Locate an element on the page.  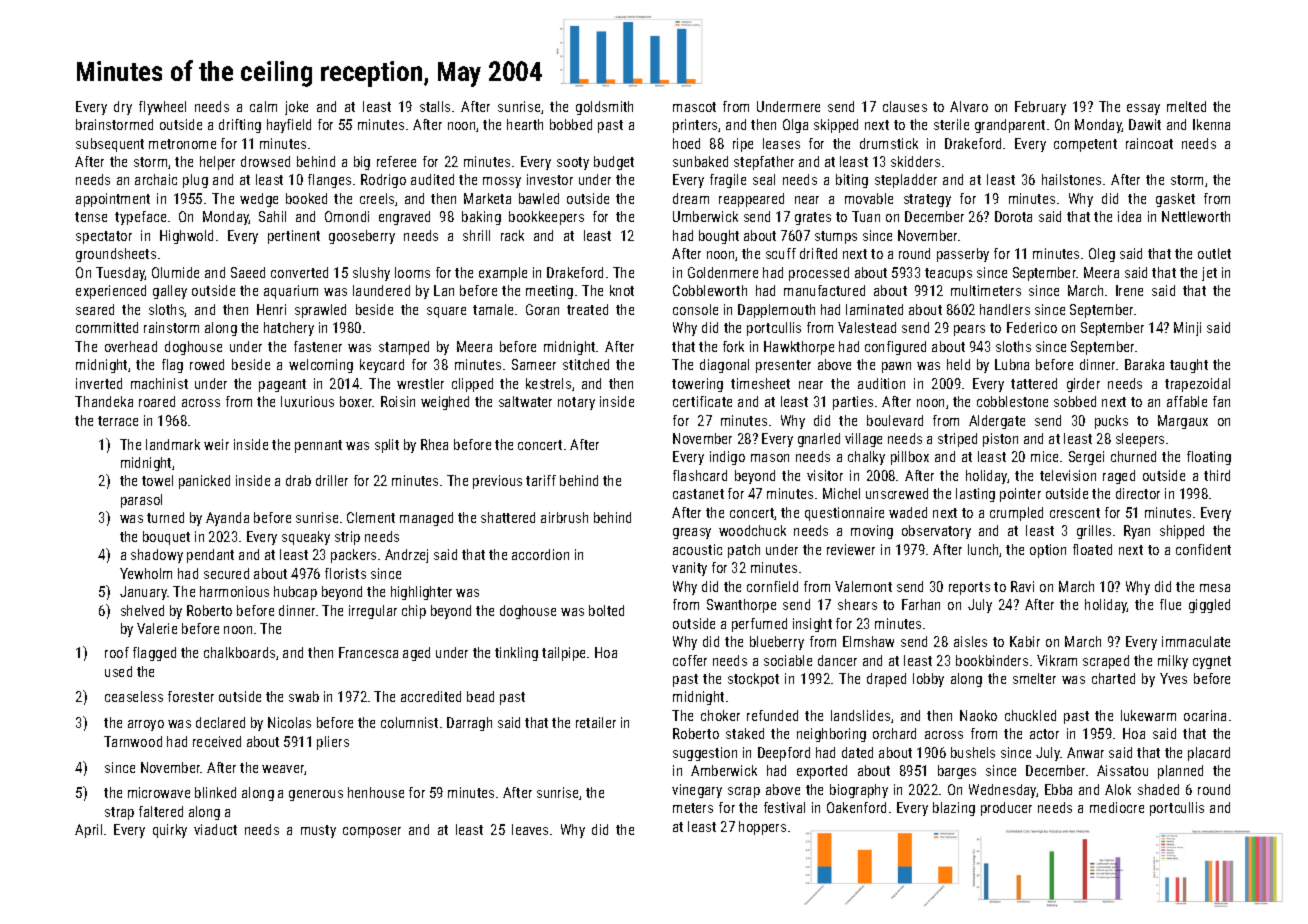
rowed is located at coordinates (207, 364).
